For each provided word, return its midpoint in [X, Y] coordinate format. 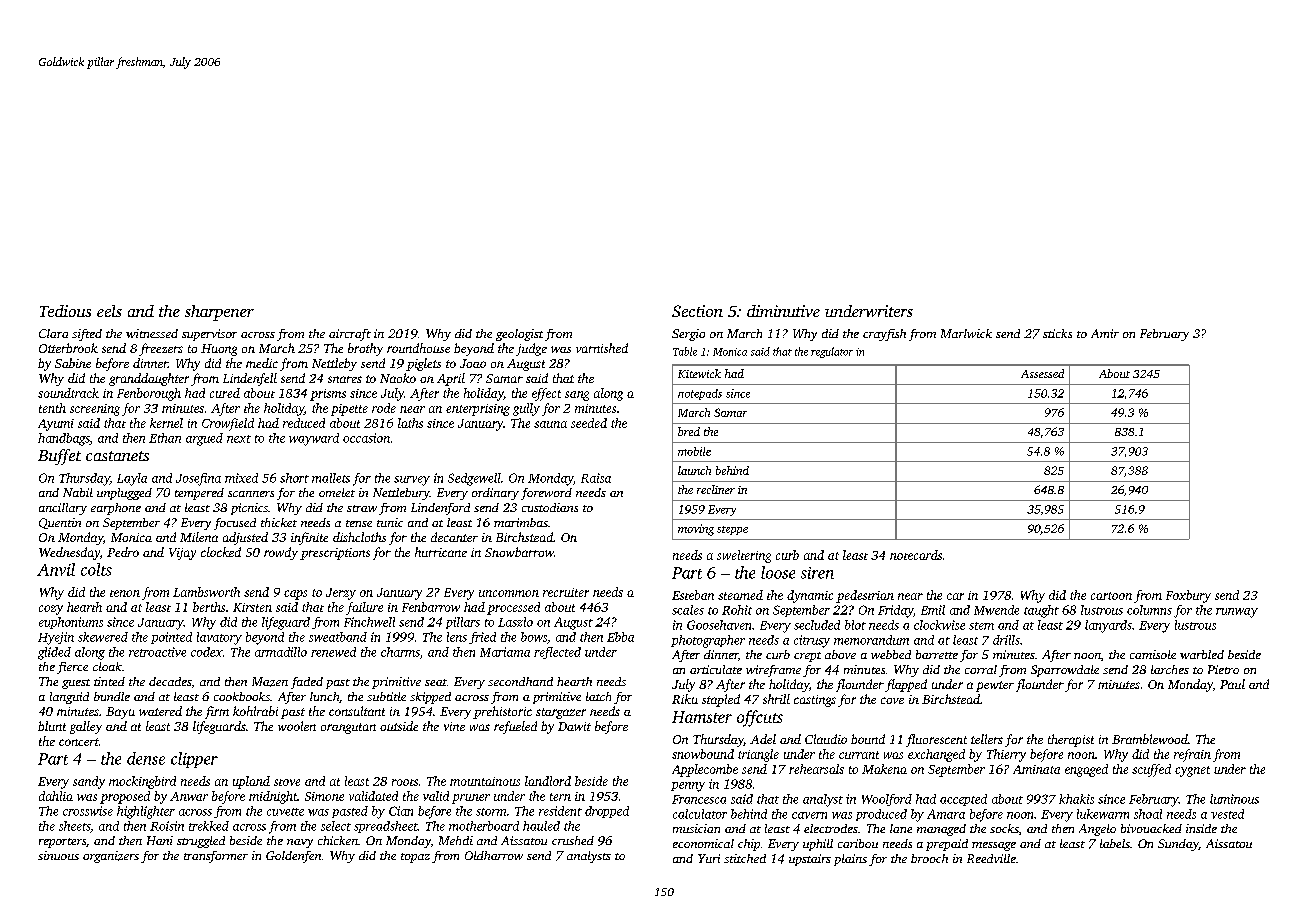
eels [109, 311]
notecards [916, 555]
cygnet [1192, 771]
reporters [62, 843]
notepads [700, 394]
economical [703, 843]
